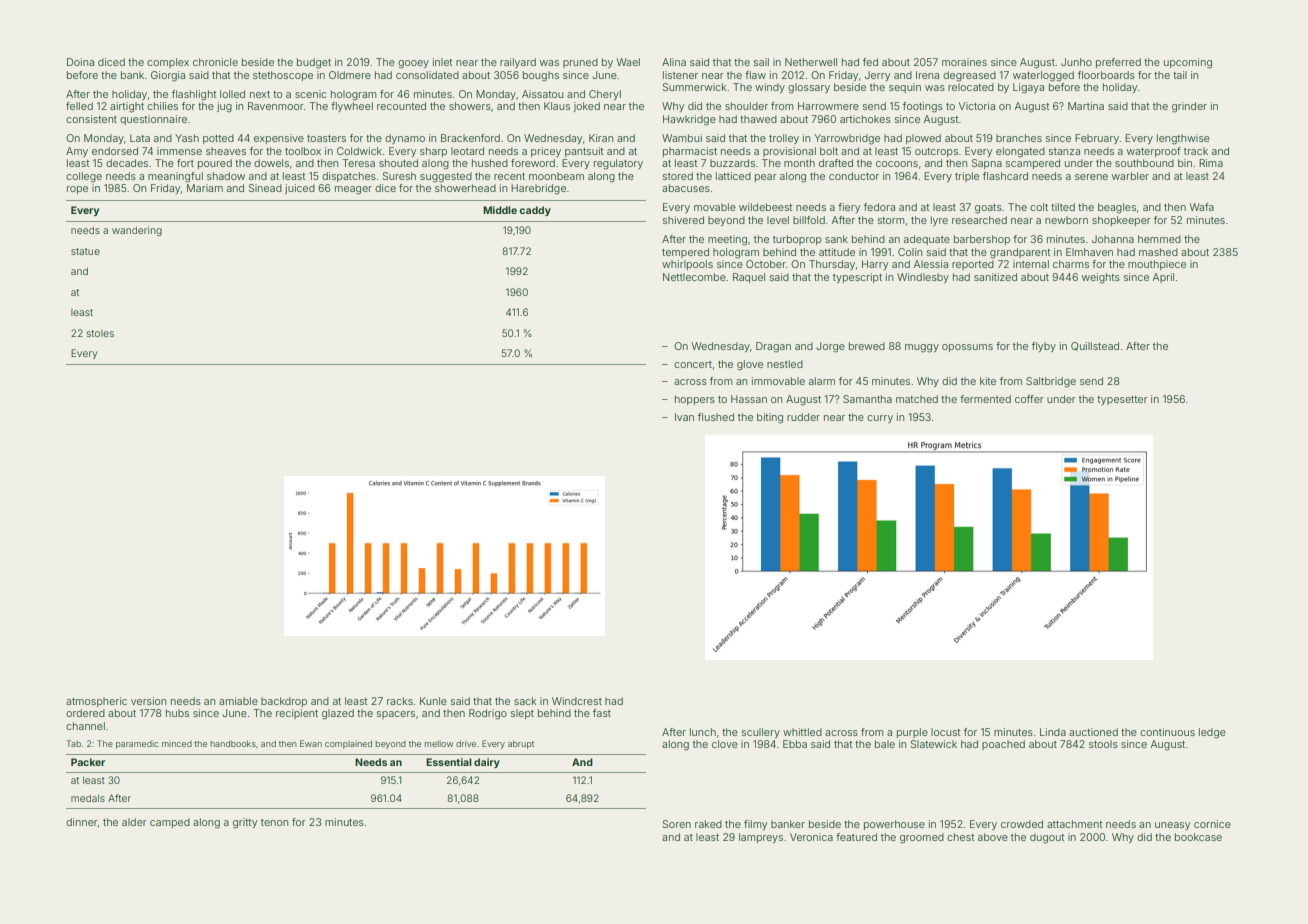 The height and width of the screenshot is (924, 1308). What do you see at coordinates (80, 62) in the screenshot?
I see `Doina` at bounding box center [80, 62].
